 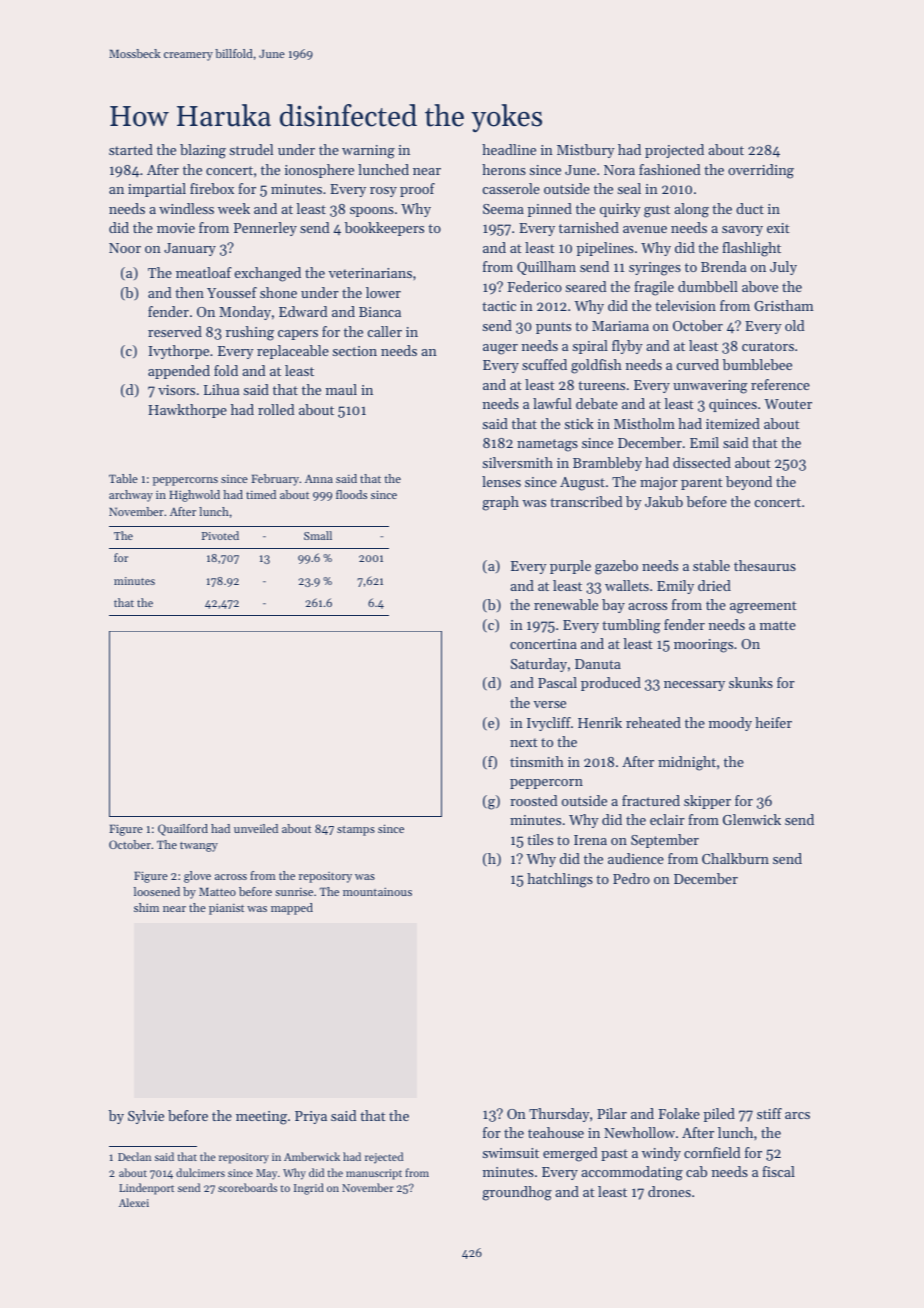 I want to click on started, so click(x=131, y=149).
